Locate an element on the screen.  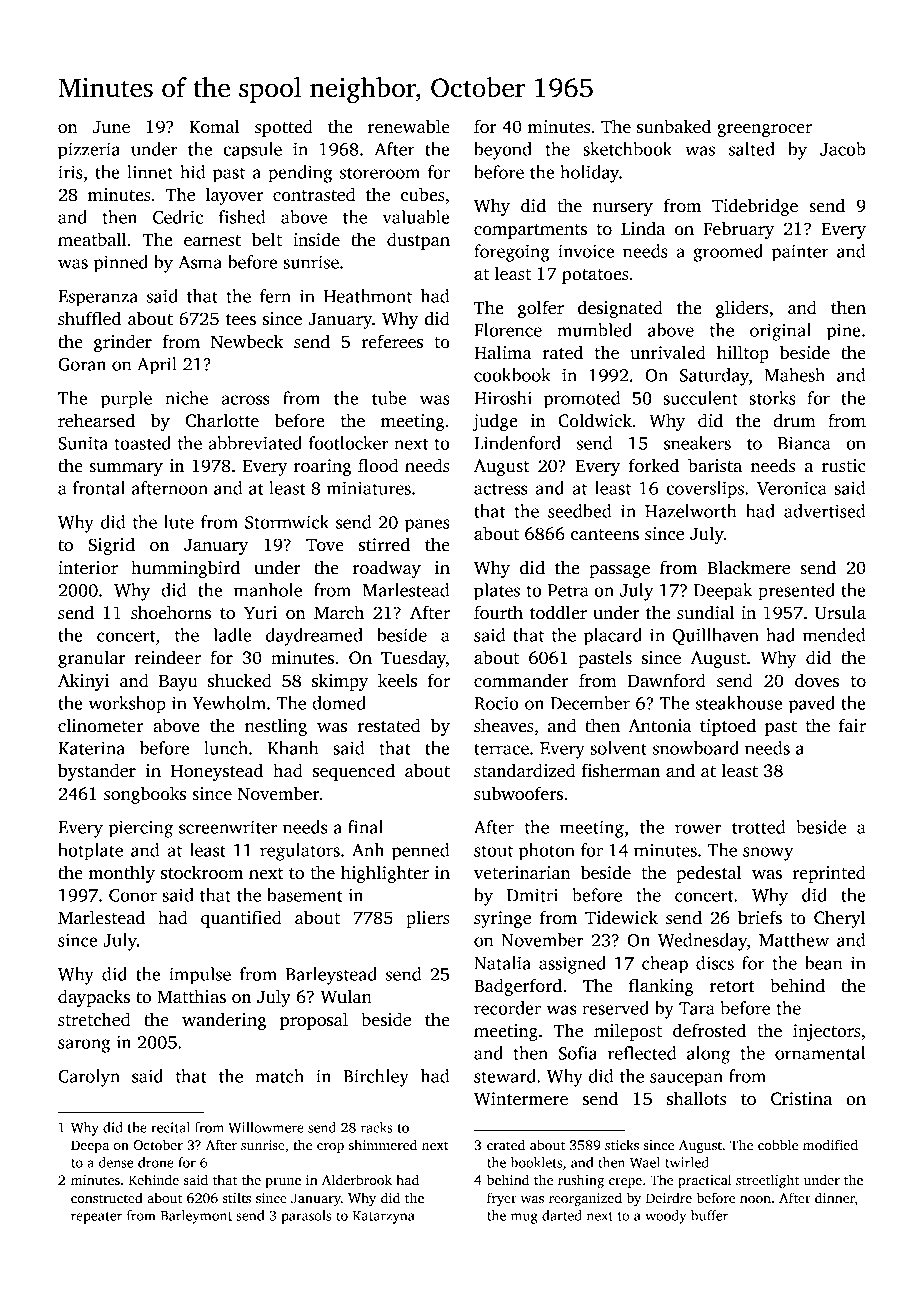
Carolyn is located at coordinates (89, 1078).
